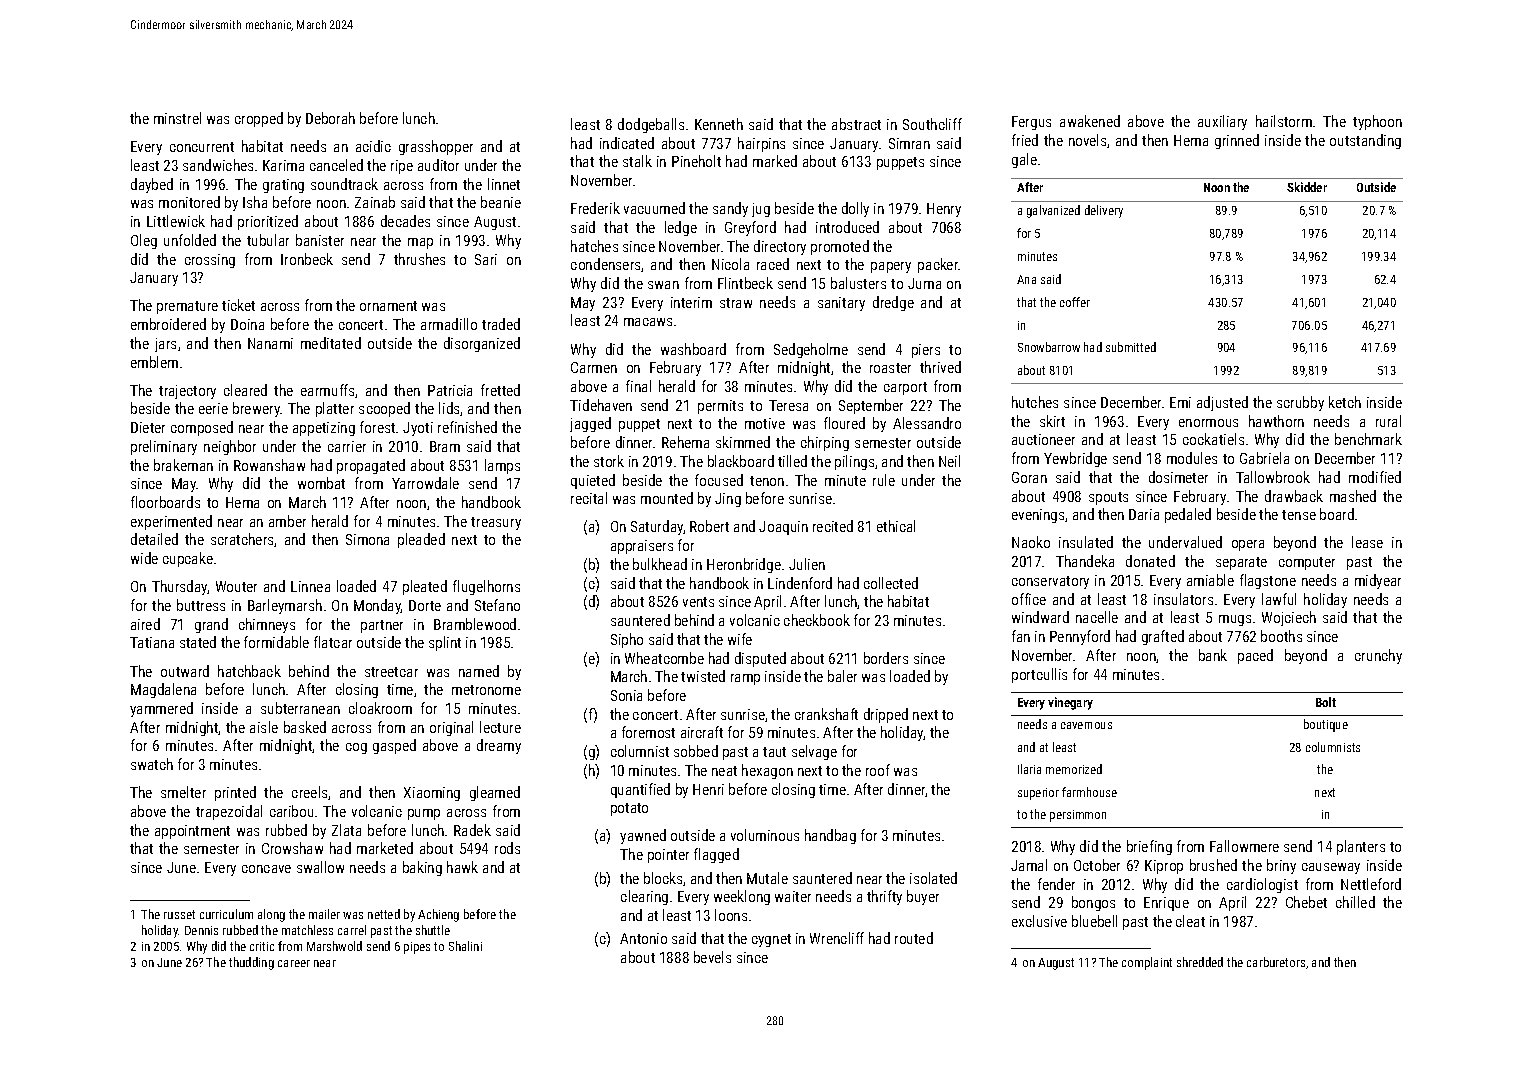  What do you see at coordinates (1104, 211) in the screenshot?
I see `delivery` at bounding box center [1104, 211].
